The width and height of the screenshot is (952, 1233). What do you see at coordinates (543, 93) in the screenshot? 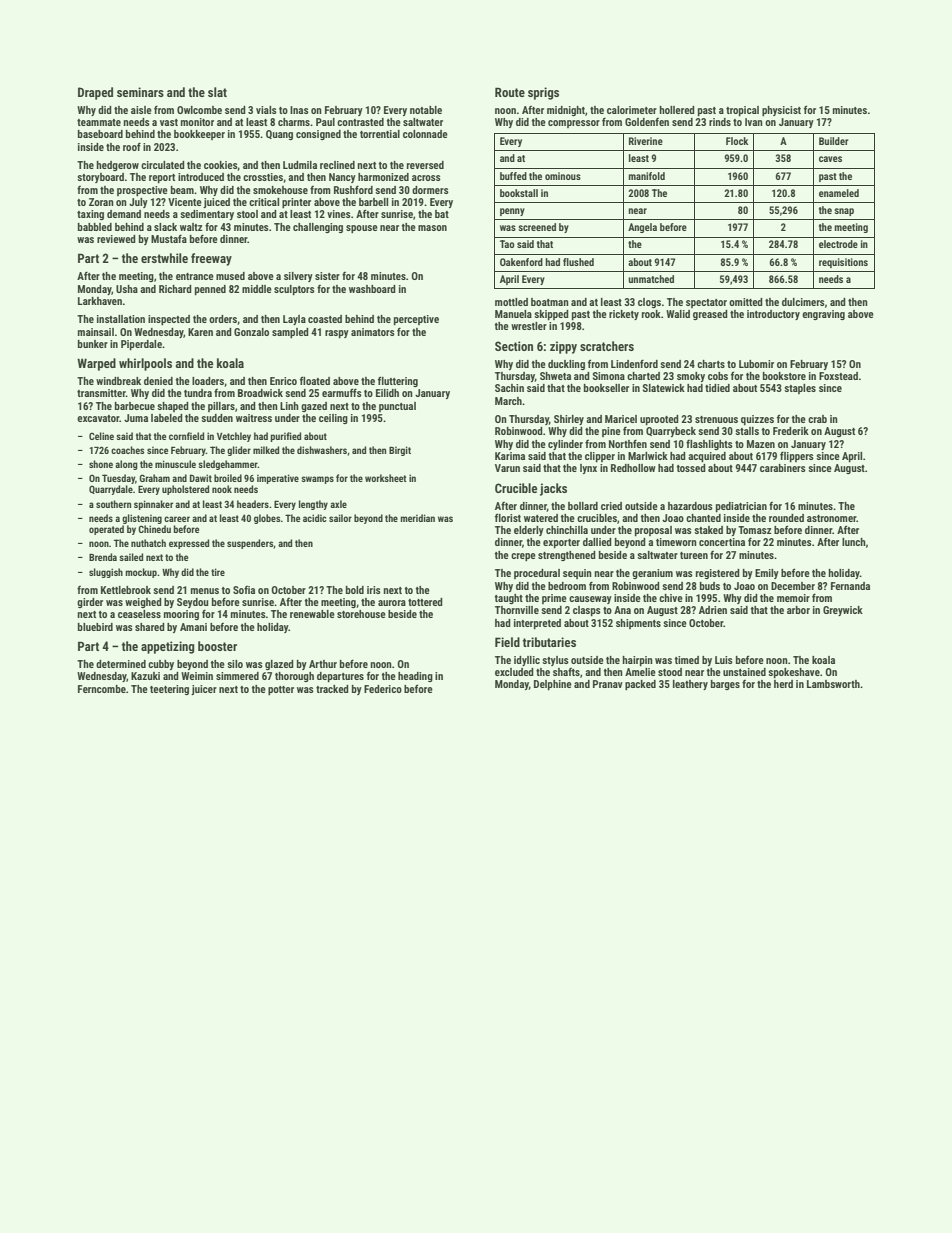
I see `sprigs` at bounding box center [543, 93].
